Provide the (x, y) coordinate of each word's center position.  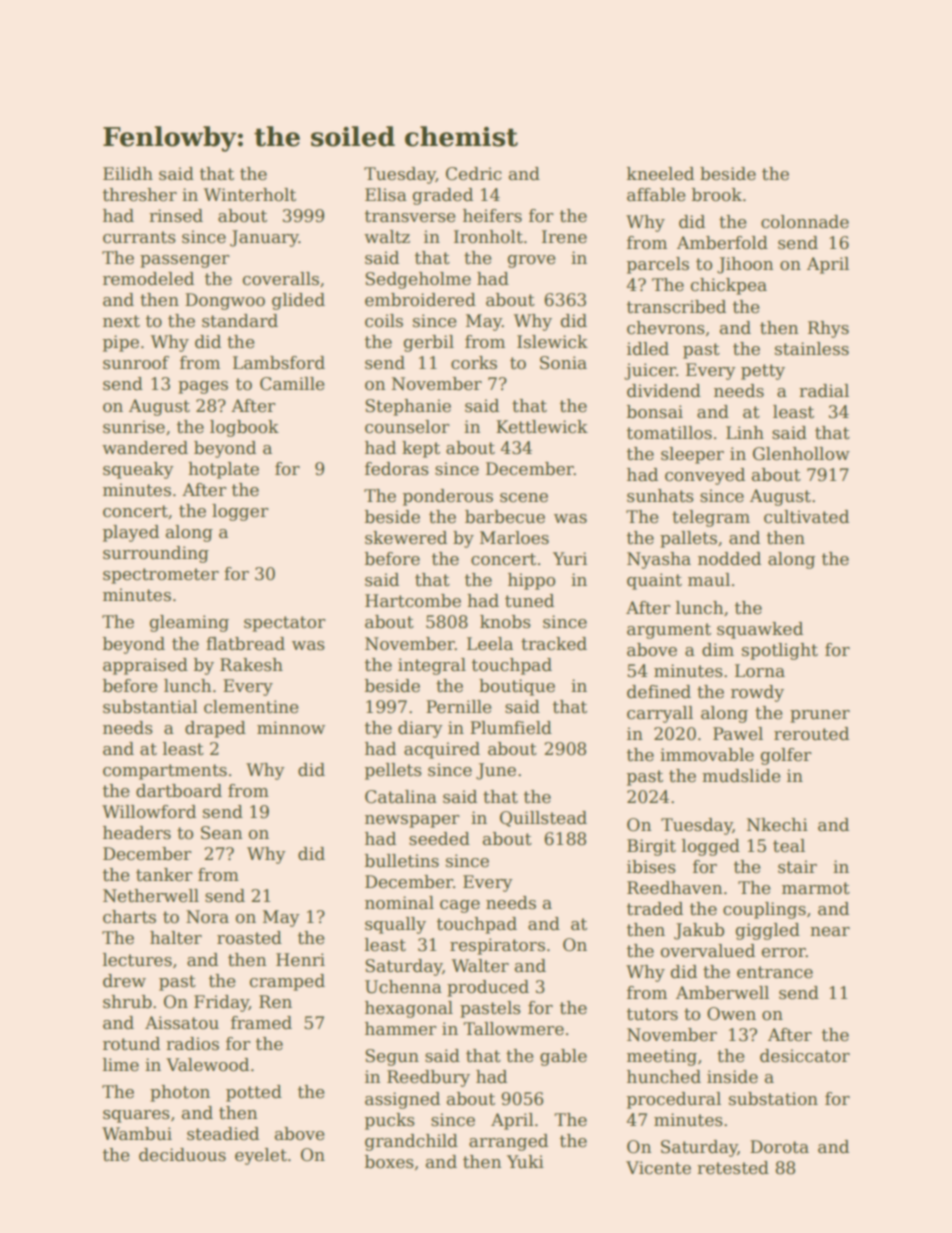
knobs (505, 622)
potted (254, 1093)
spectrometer (161, 576)
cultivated (806, 517)
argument (669, 631)
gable (563, 1057)
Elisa (386, 195)
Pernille (459, 707)
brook (717, 195)
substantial (150, 707)
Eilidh (128, 174)
